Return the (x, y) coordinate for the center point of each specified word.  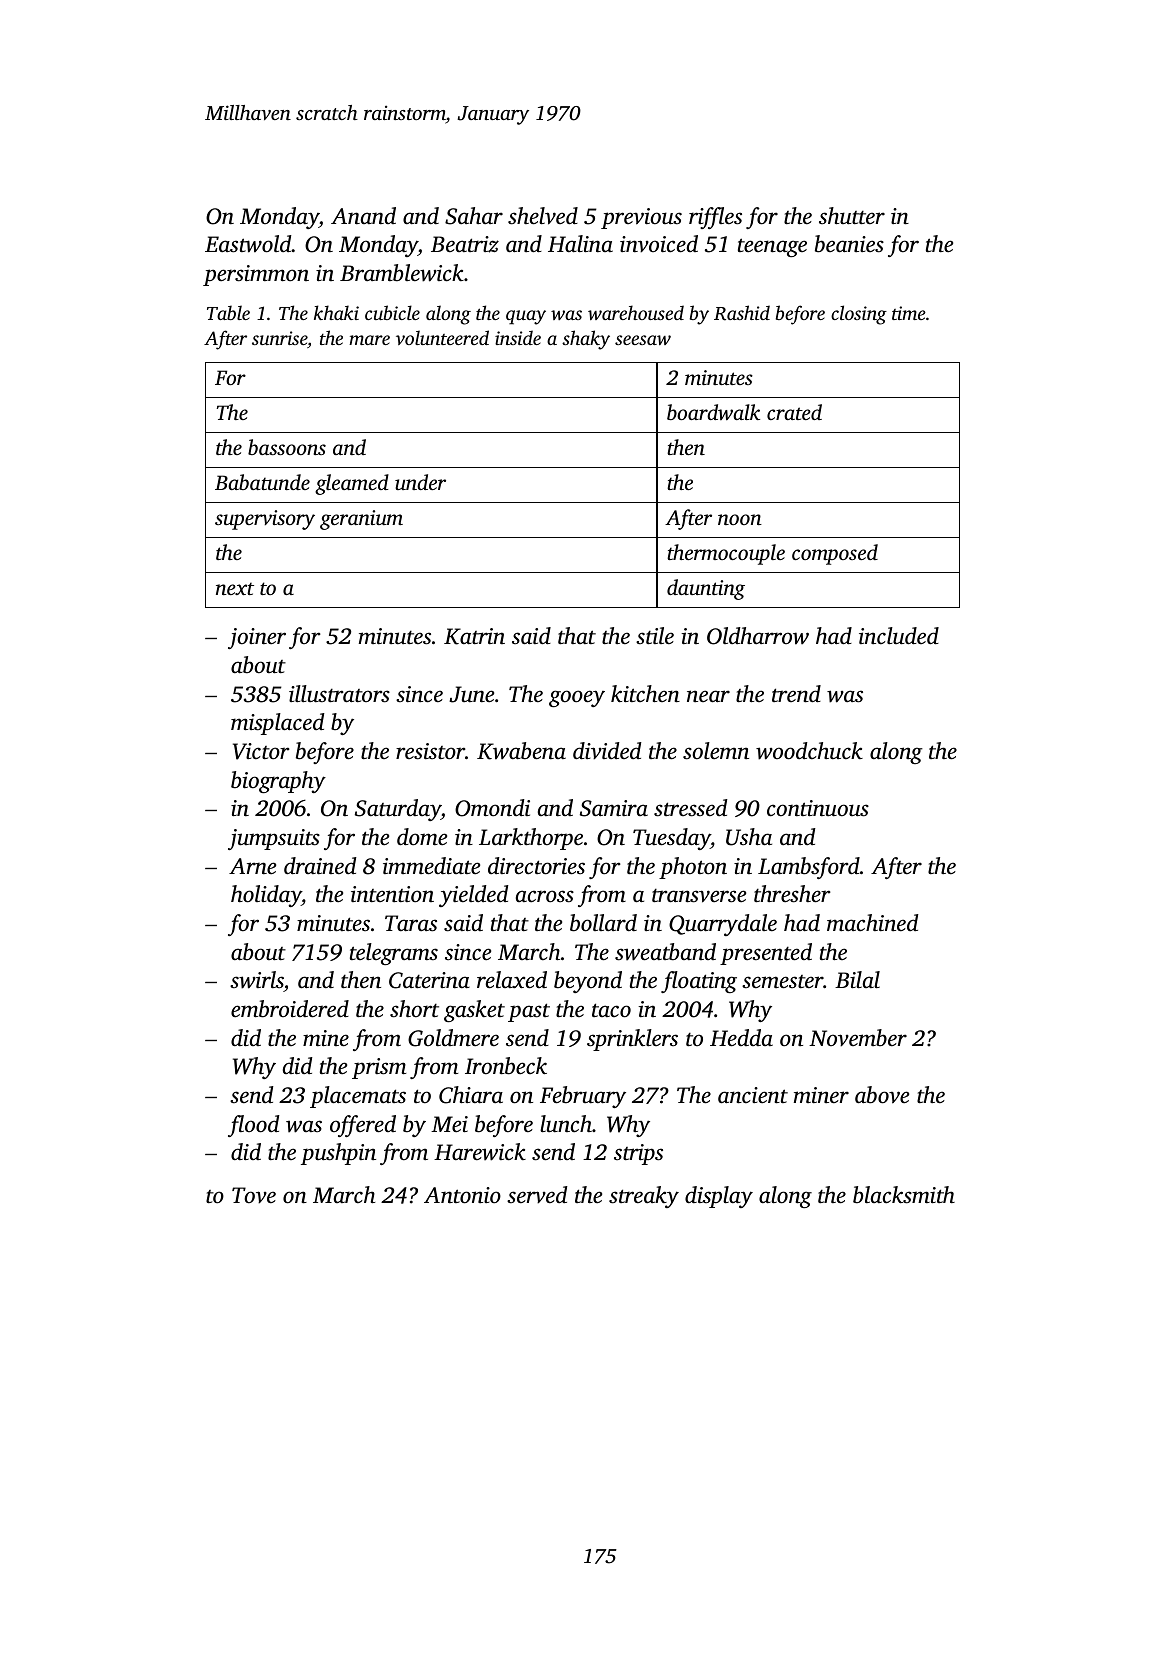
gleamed (352, 484)
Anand (363, 216)
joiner (257, 638)
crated (794, 412)
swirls (257, 981)
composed (835, 554)
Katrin (474, 636)
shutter (852, 216)
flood (254, 1126)
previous (641, 218)
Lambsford (809, 868)
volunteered (442, 337)
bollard (603, 923)
